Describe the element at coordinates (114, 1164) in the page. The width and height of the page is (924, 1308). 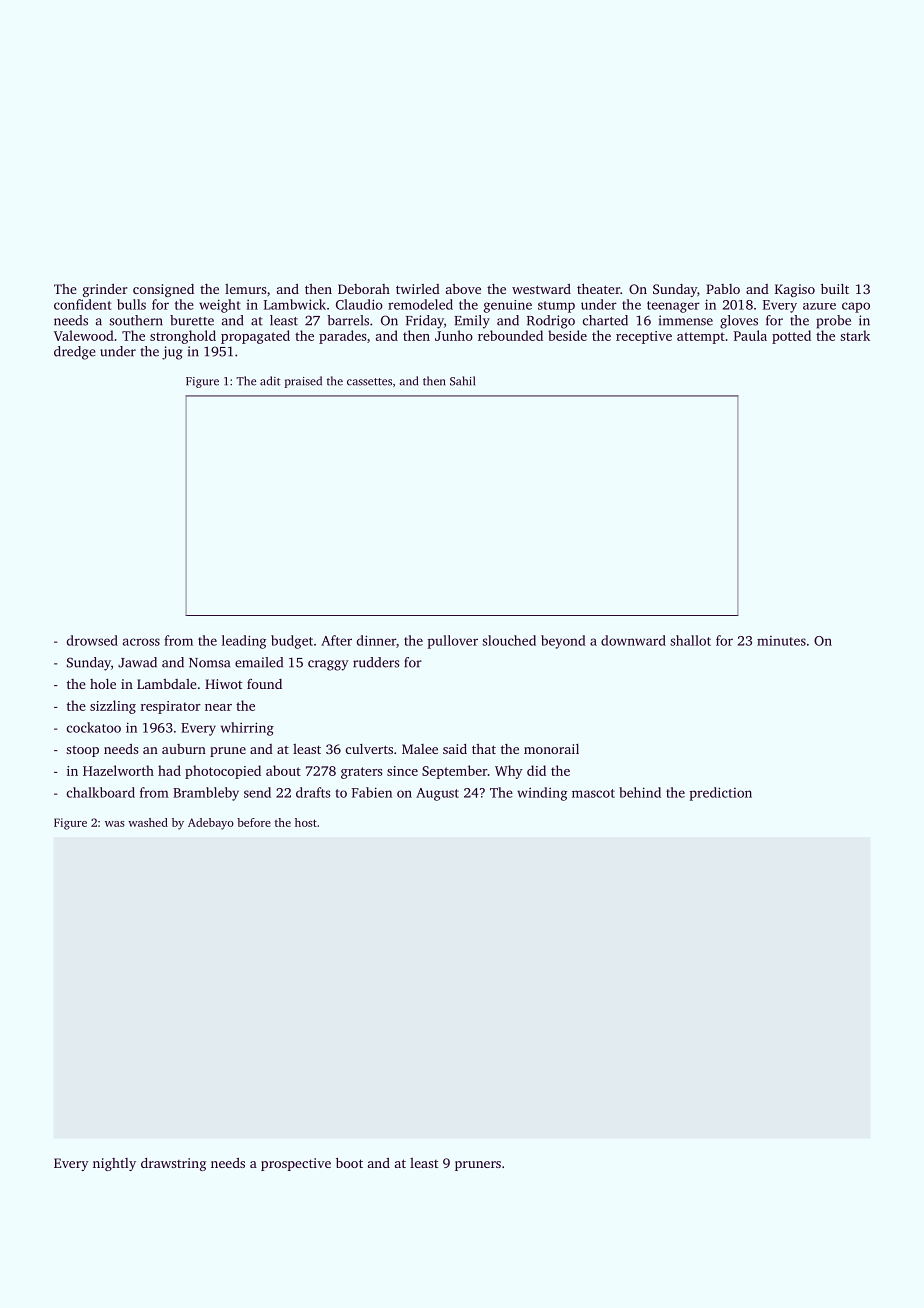
I see `nightly` at that location.
